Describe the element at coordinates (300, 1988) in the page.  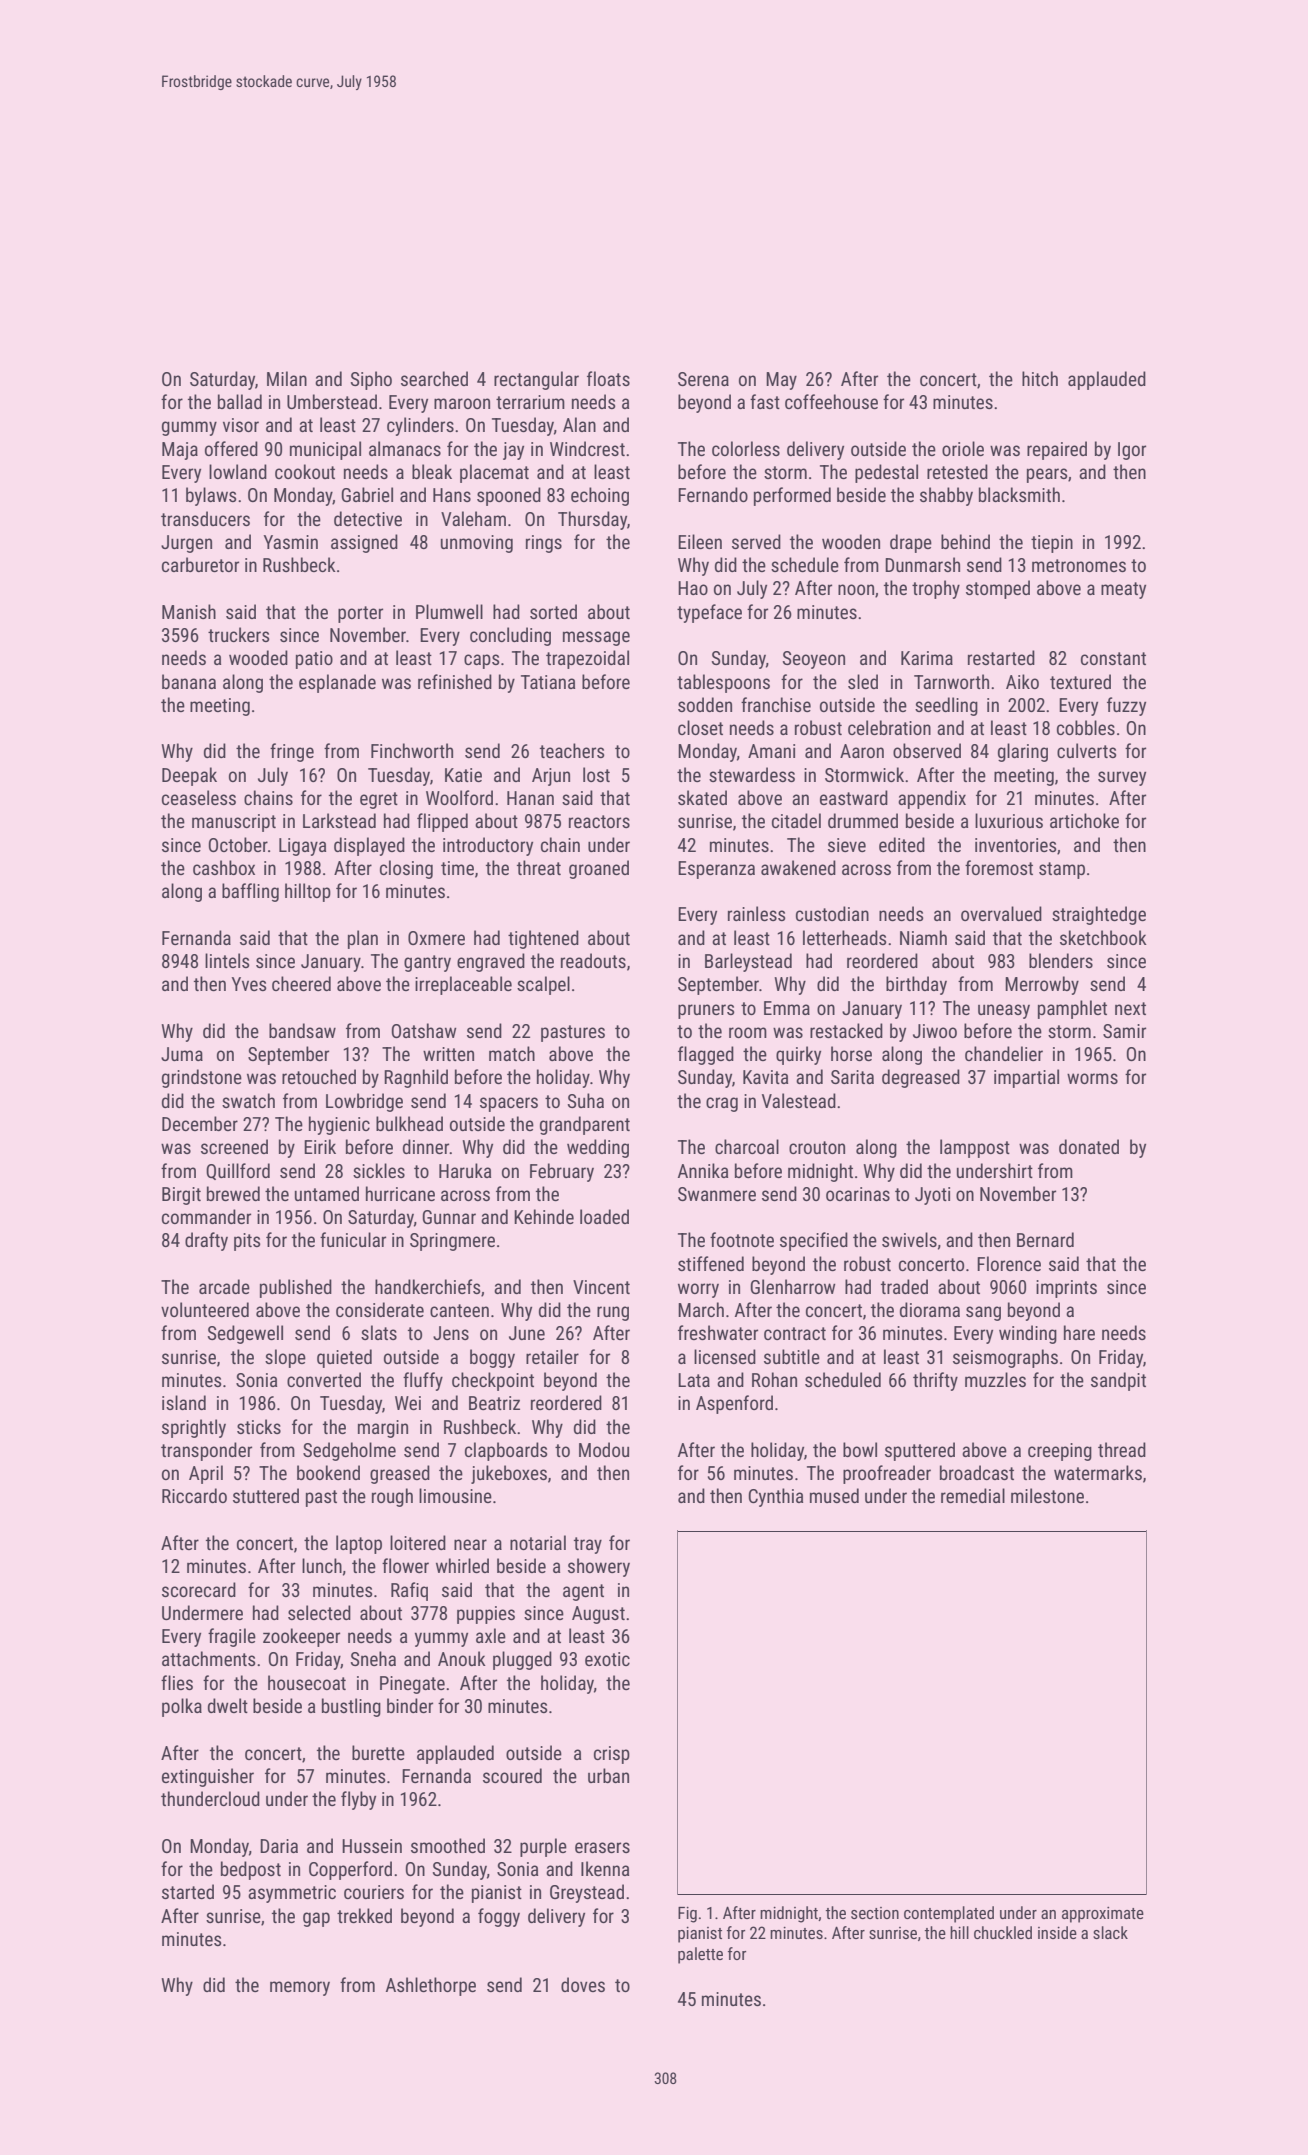
I see `memory` at that location.
